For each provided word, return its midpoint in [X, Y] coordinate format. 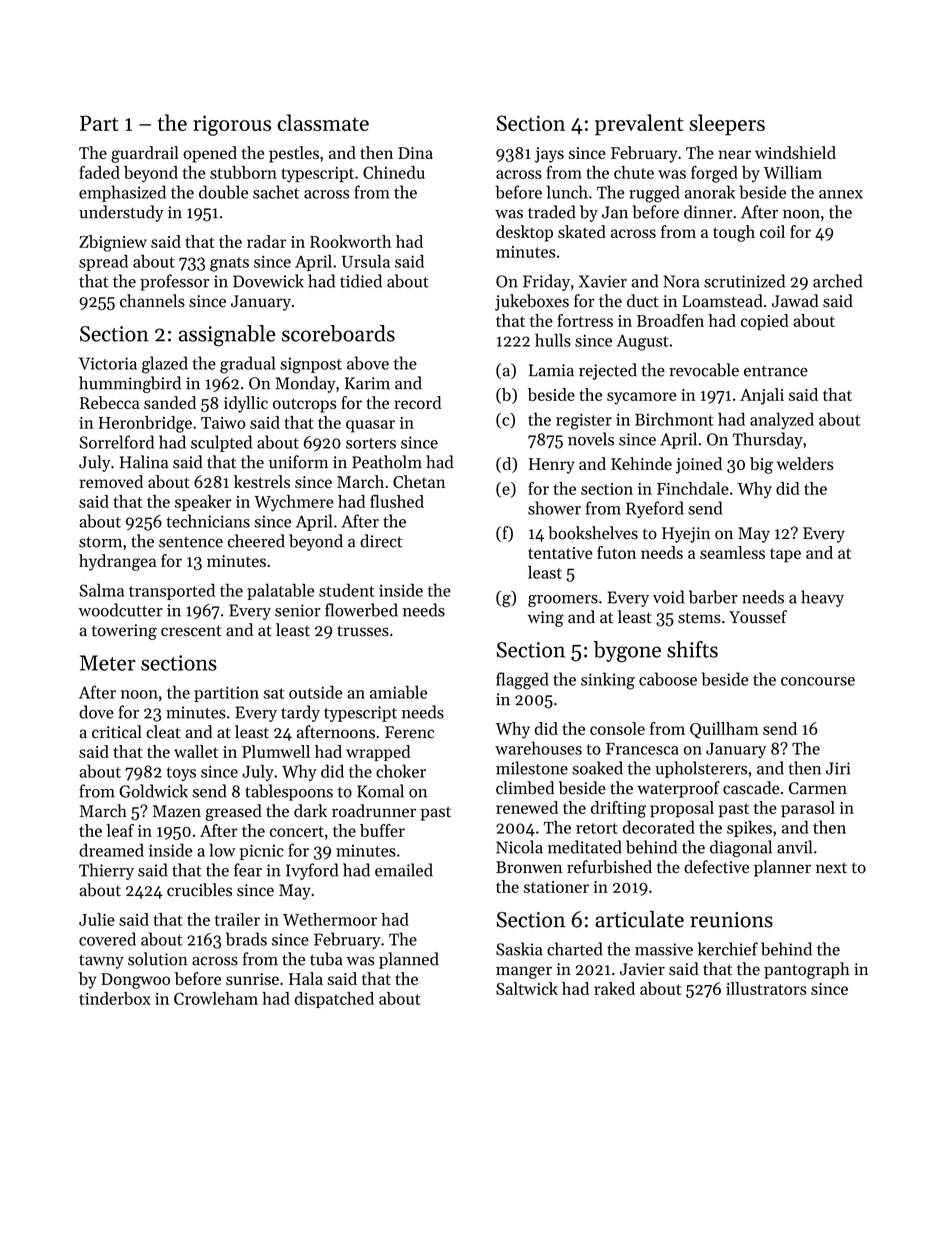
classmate [323, 122]
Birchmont [674, 419]
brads [246, 939]
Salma [101, 590]
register [584, 421]
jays [549, 155]
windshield [795, 152]
